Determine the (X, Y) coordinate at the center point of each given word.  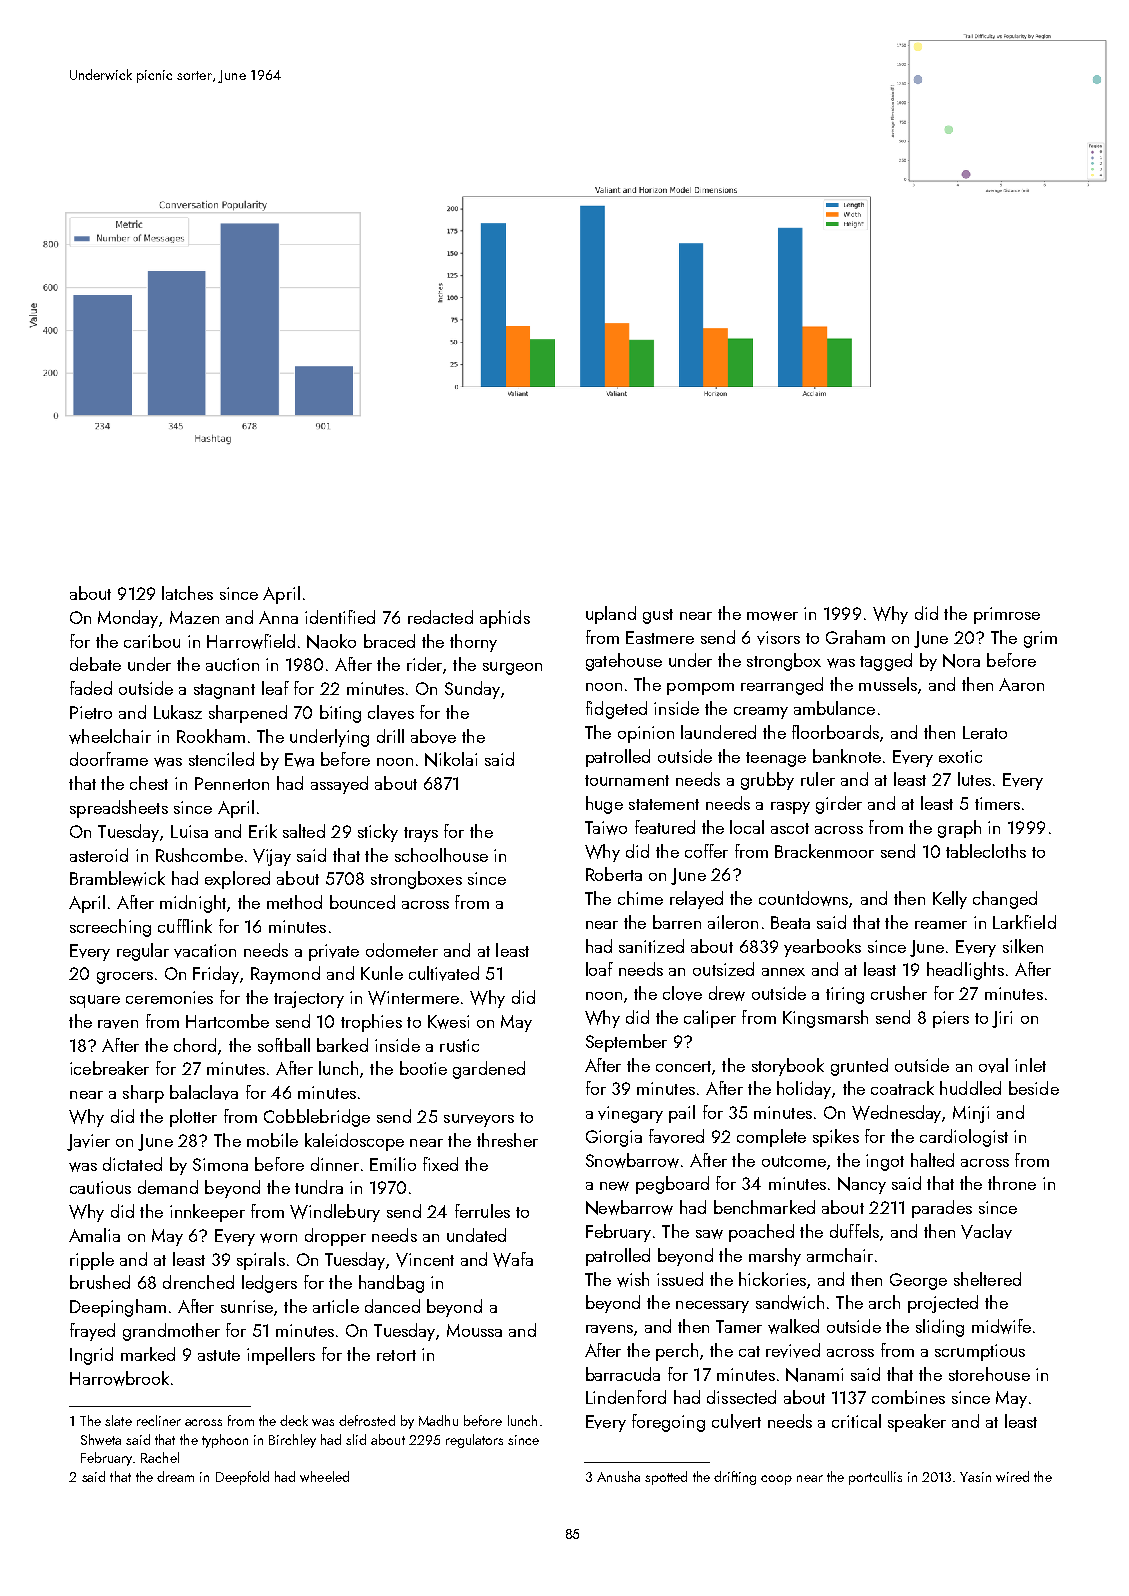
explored (237, 880)
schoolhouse (441, 855)
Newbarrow (629, 1207)
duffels (854, 1231)
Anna (278, 617)
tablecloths (986, 851)
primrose (1007, 615)
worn (278, 1238)
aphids (505, 619)
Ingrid (91, 1356)
